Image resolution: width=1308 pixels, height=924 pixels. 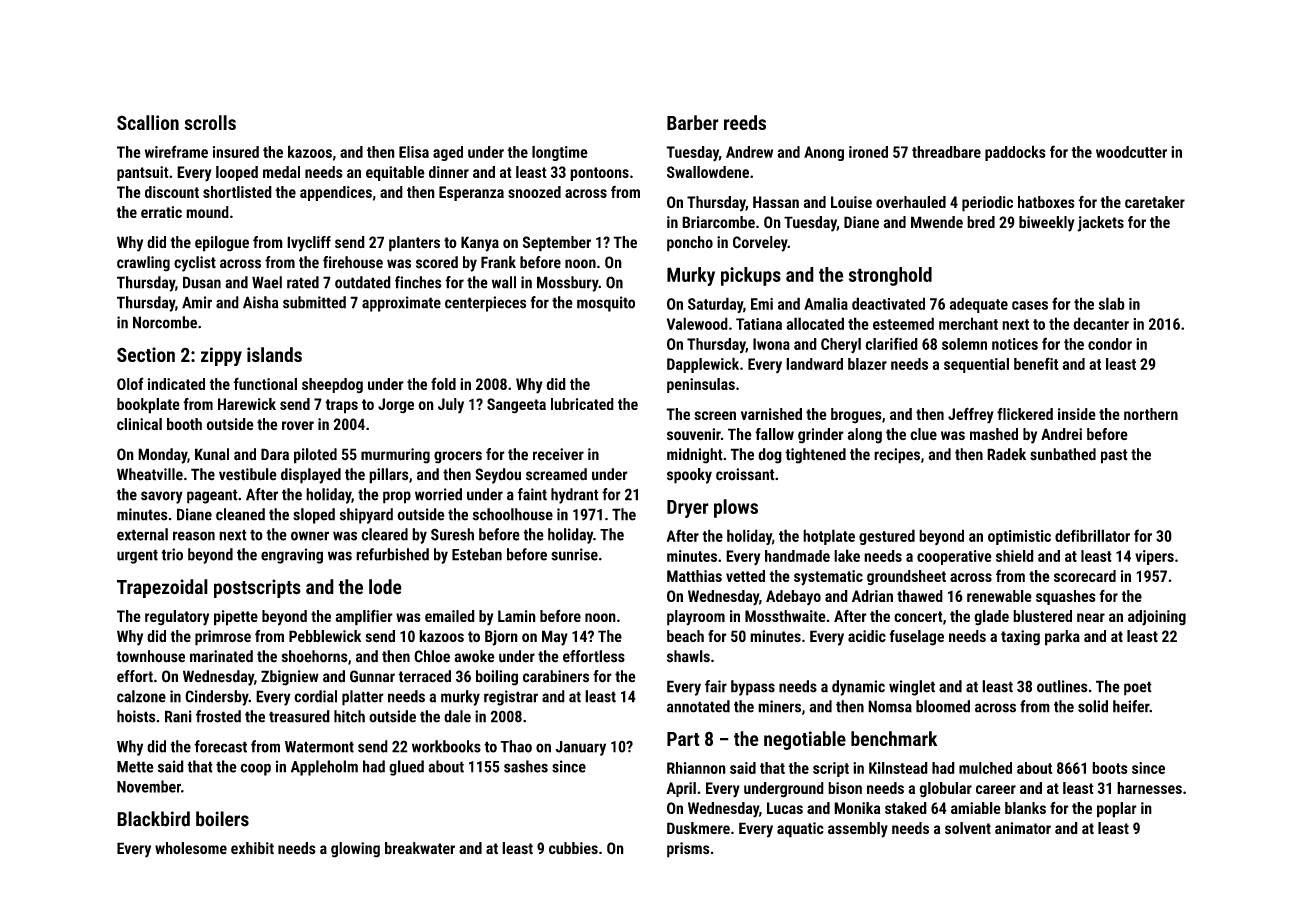 What do you see at coordinates (252, 848) in the page?
I see `exhibit` at bounding box center [252, 848].
